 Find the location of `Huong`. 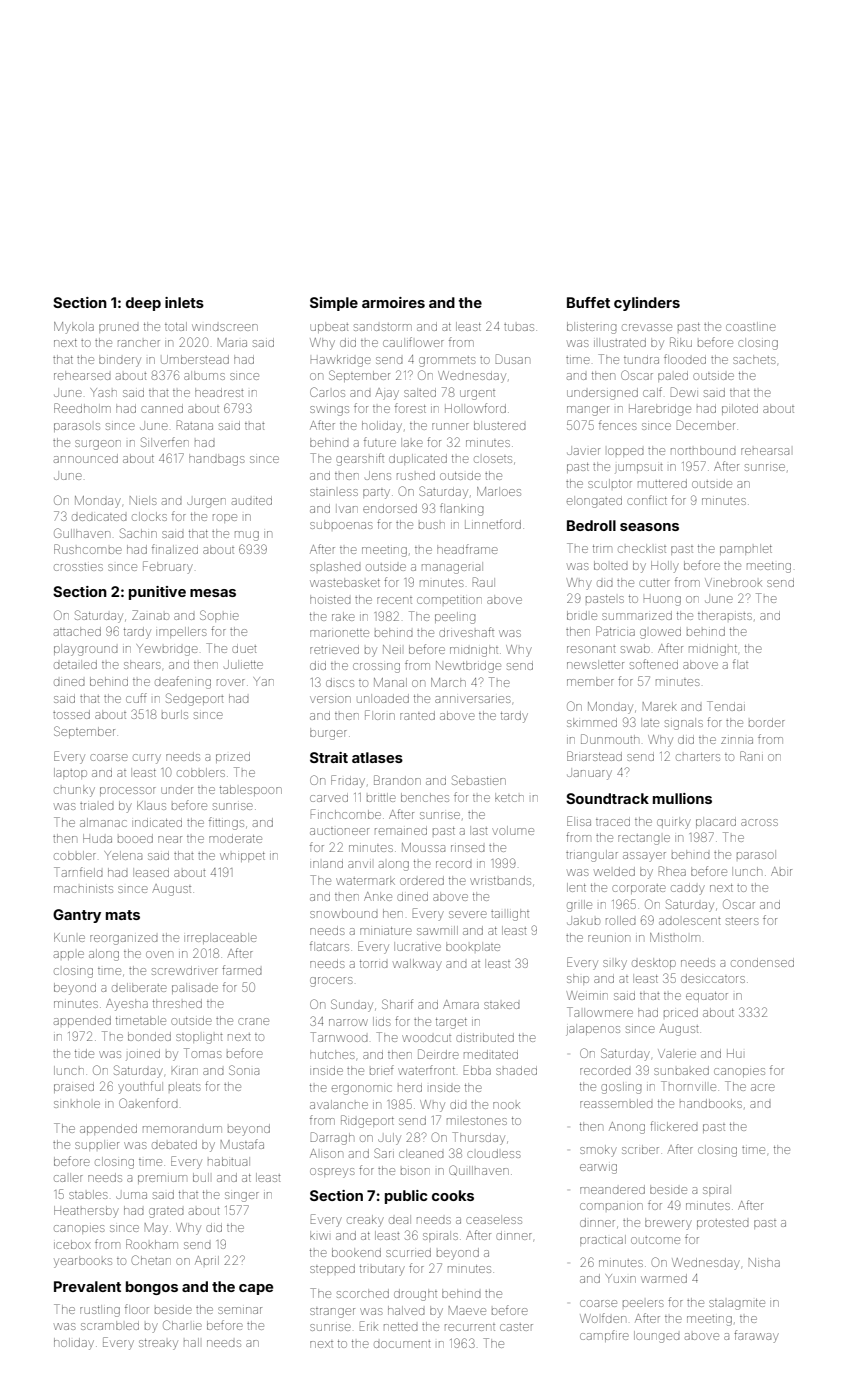

Huong is located at coordinates (662, 601).
